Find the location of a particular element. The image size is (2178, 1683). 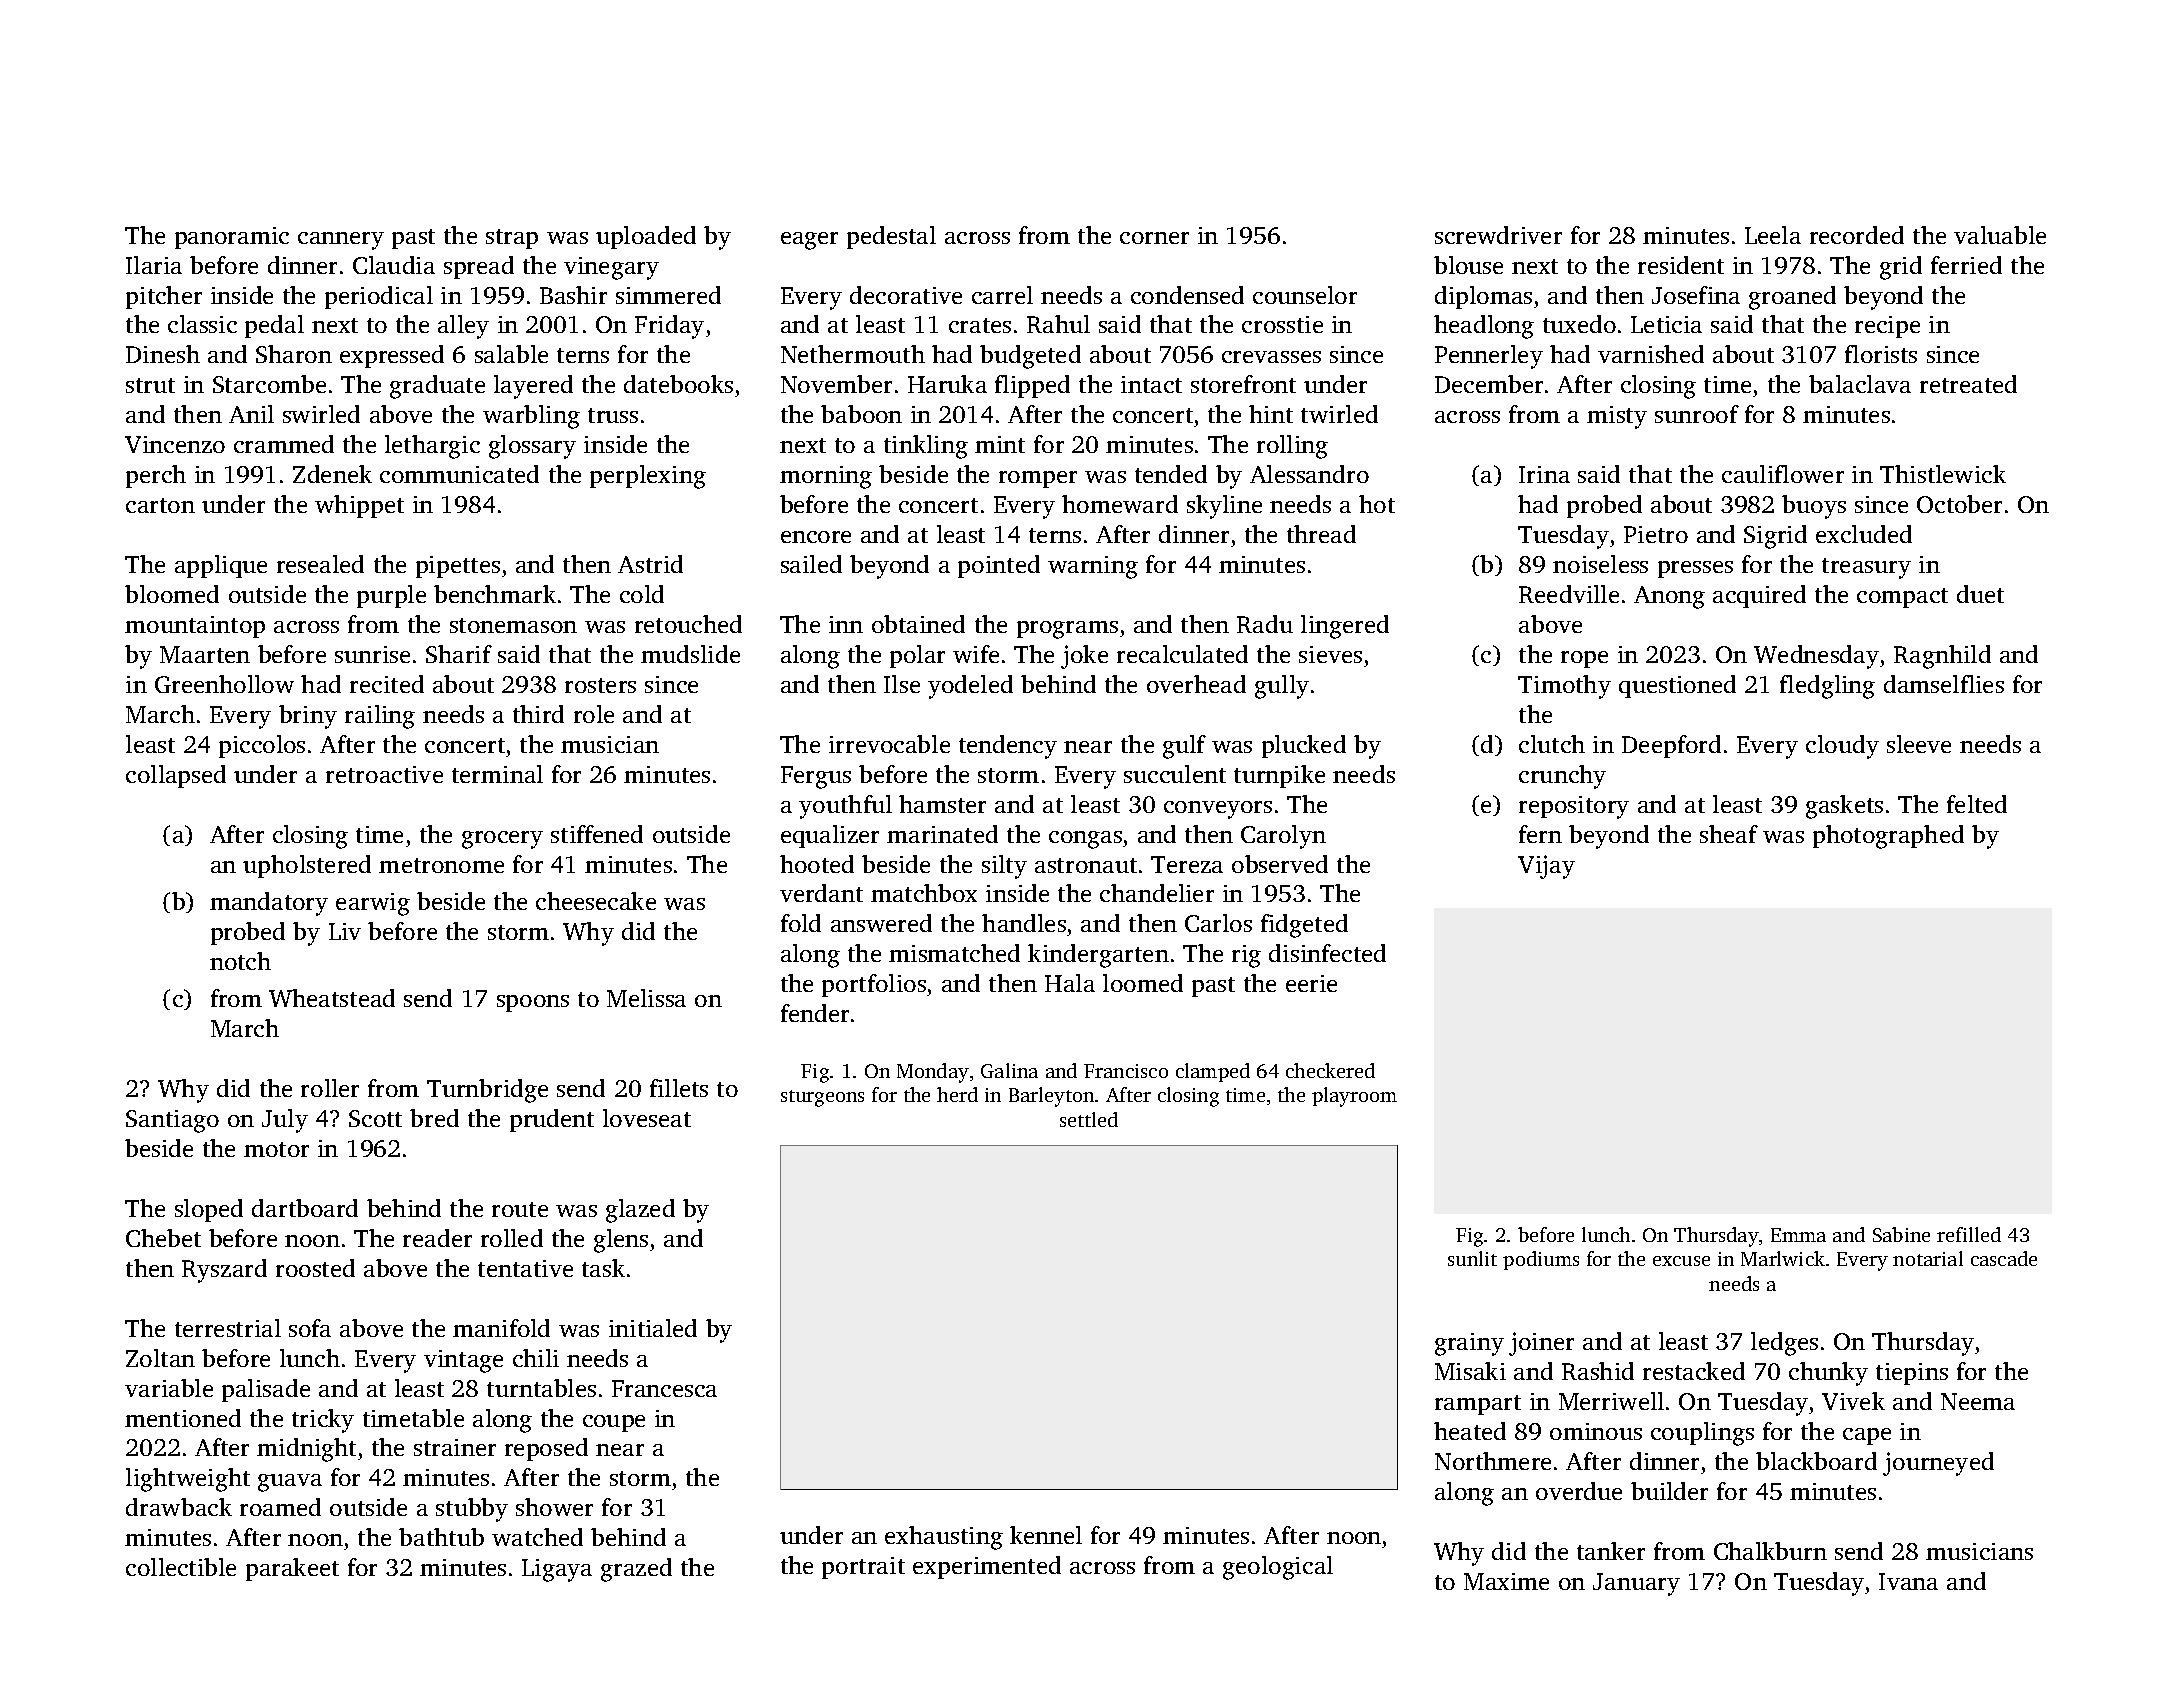

Leticia is located at coordinates (1666, 324).
